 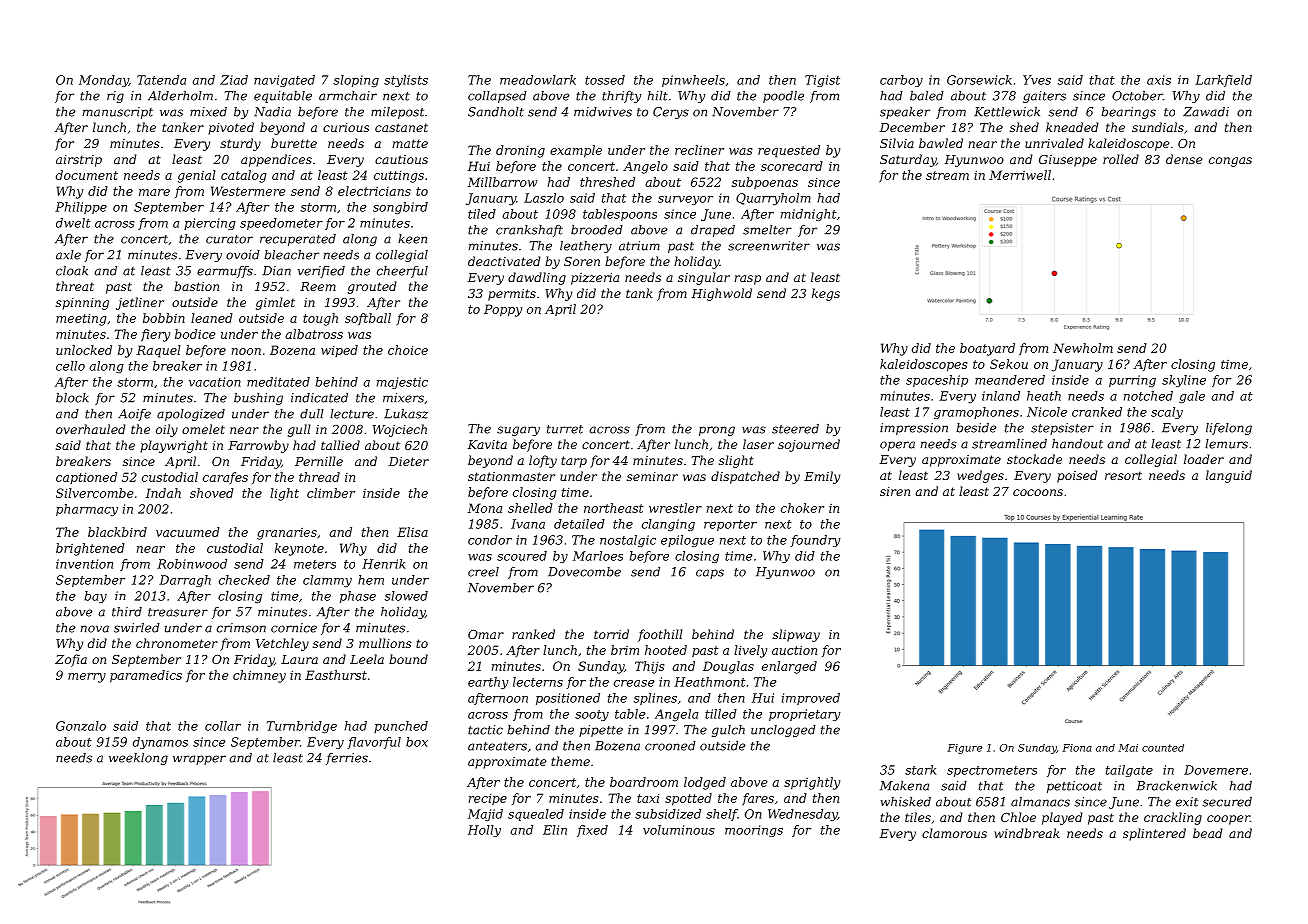 I want to click on Indah, so click(x=163, y=493).
